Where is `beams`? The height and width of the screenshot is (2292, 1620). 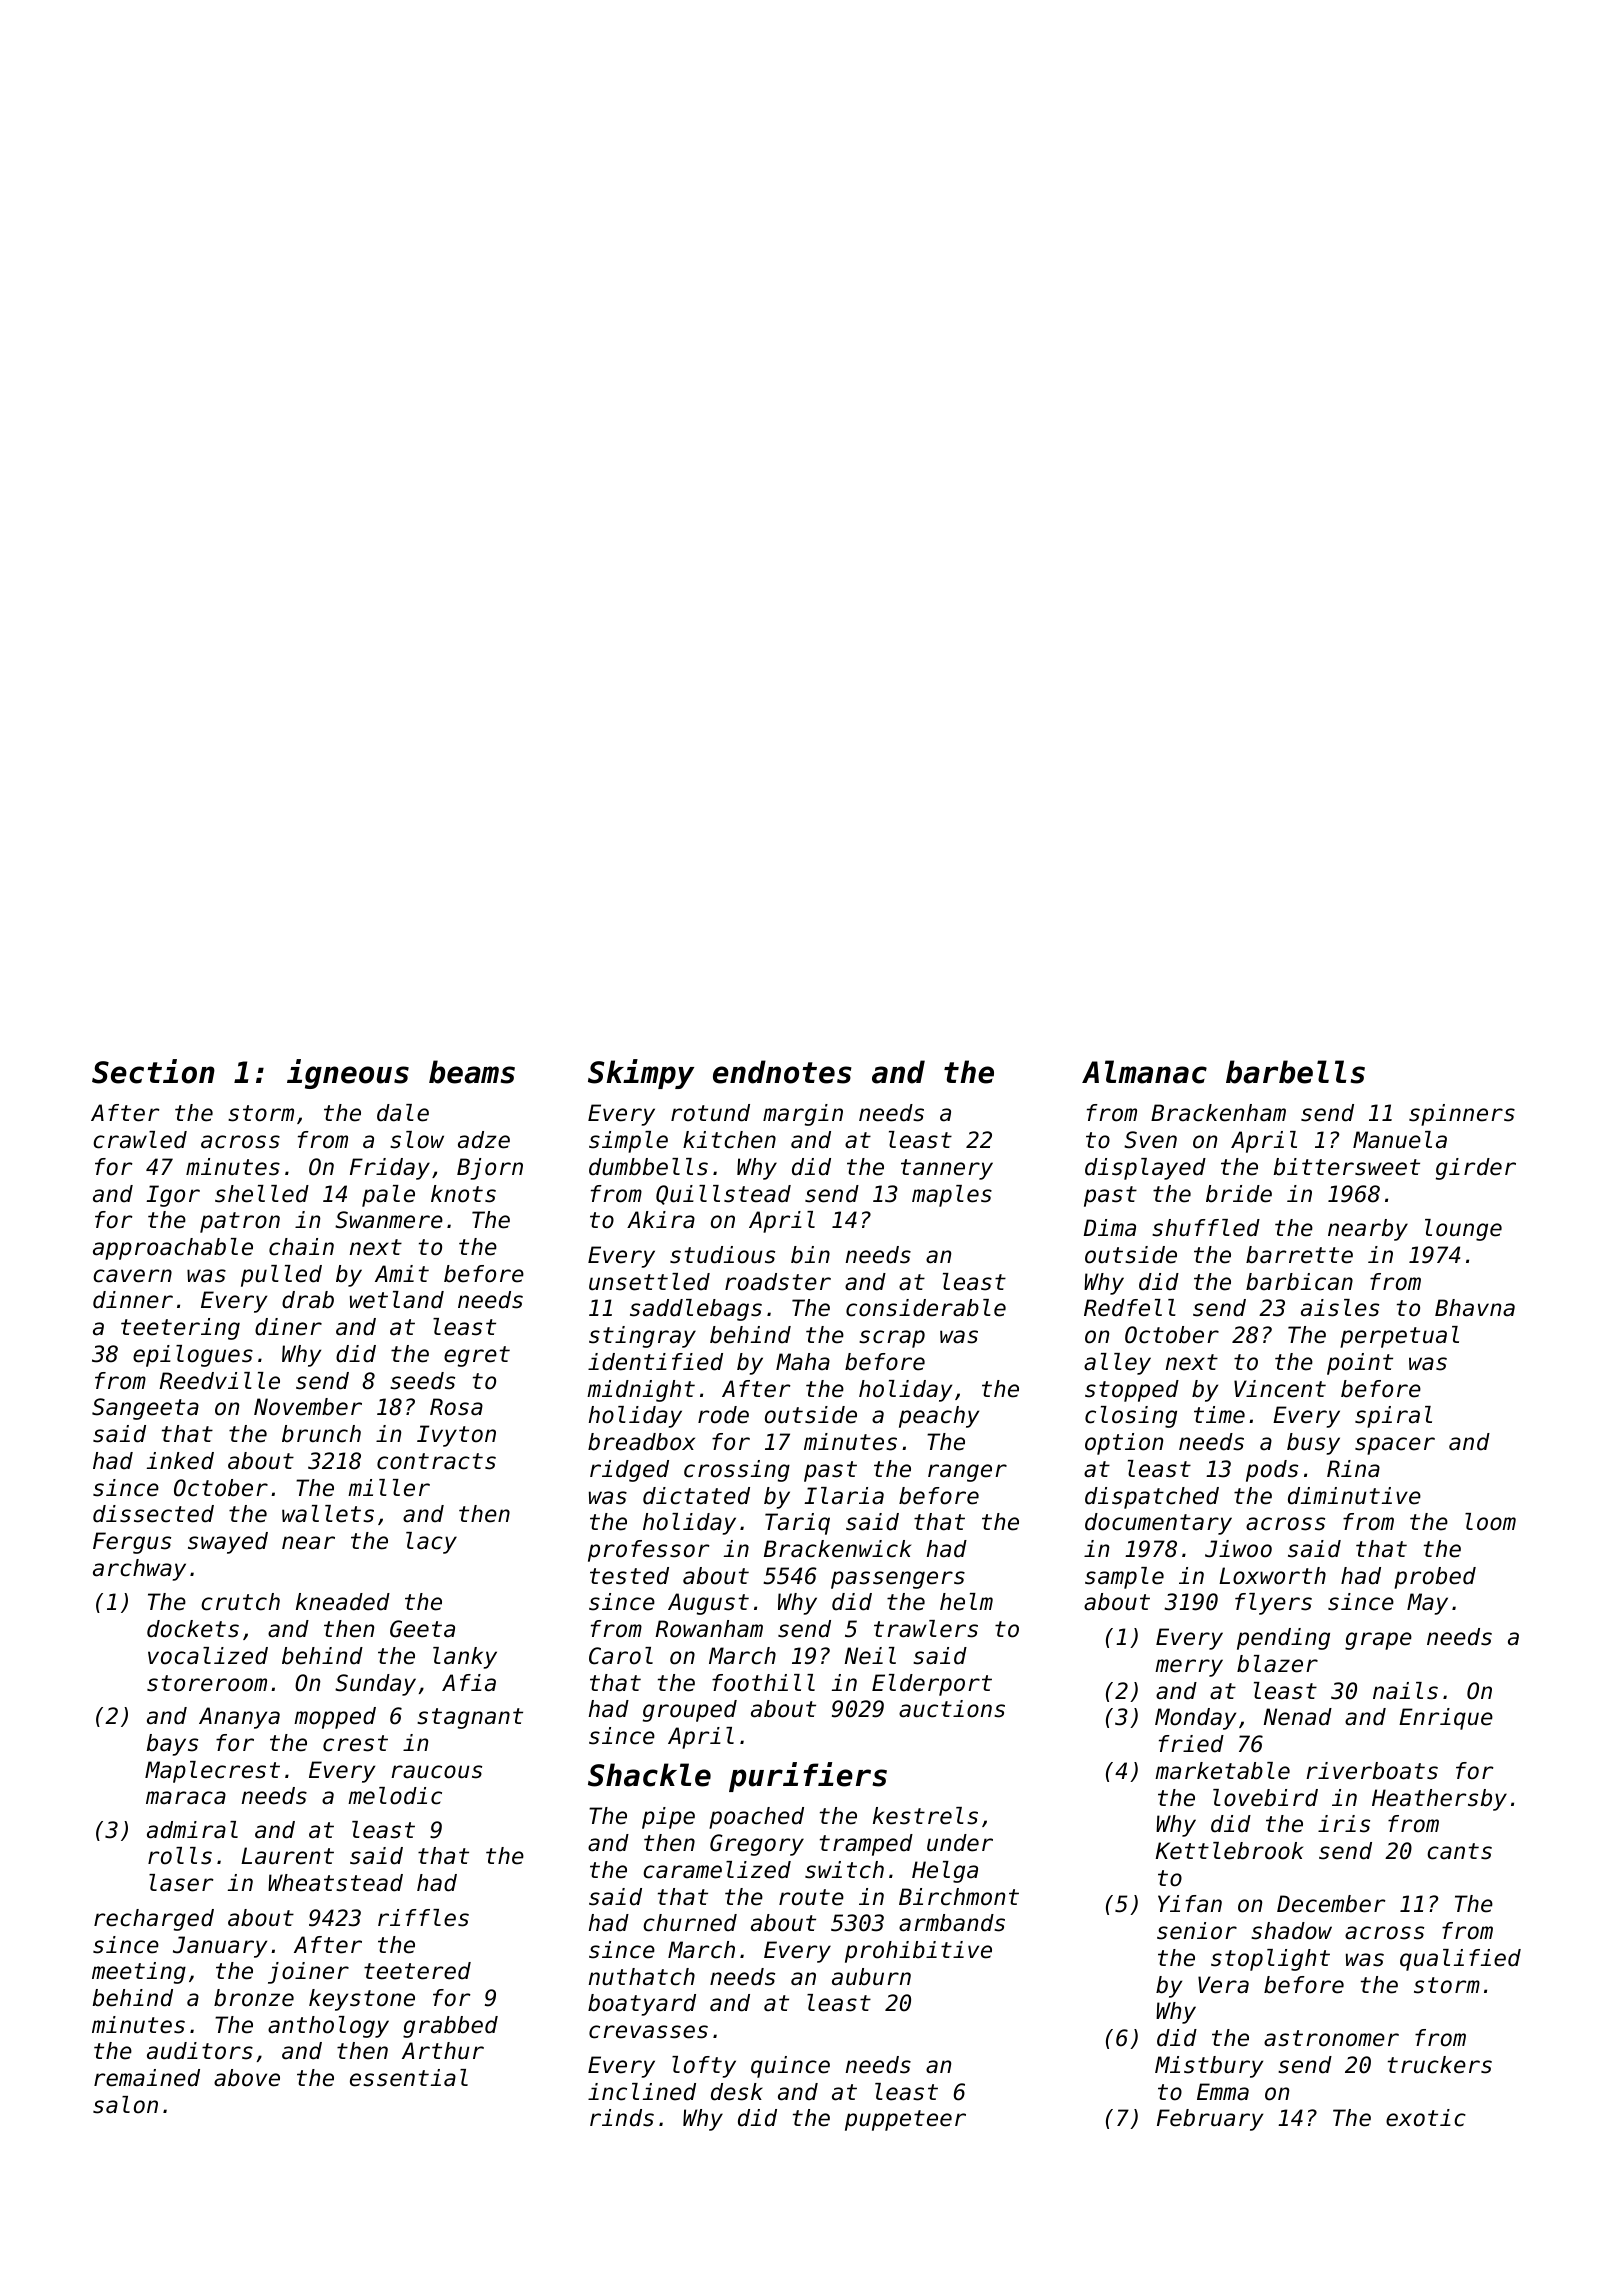
beams is located at coordinates (472, 1072).
